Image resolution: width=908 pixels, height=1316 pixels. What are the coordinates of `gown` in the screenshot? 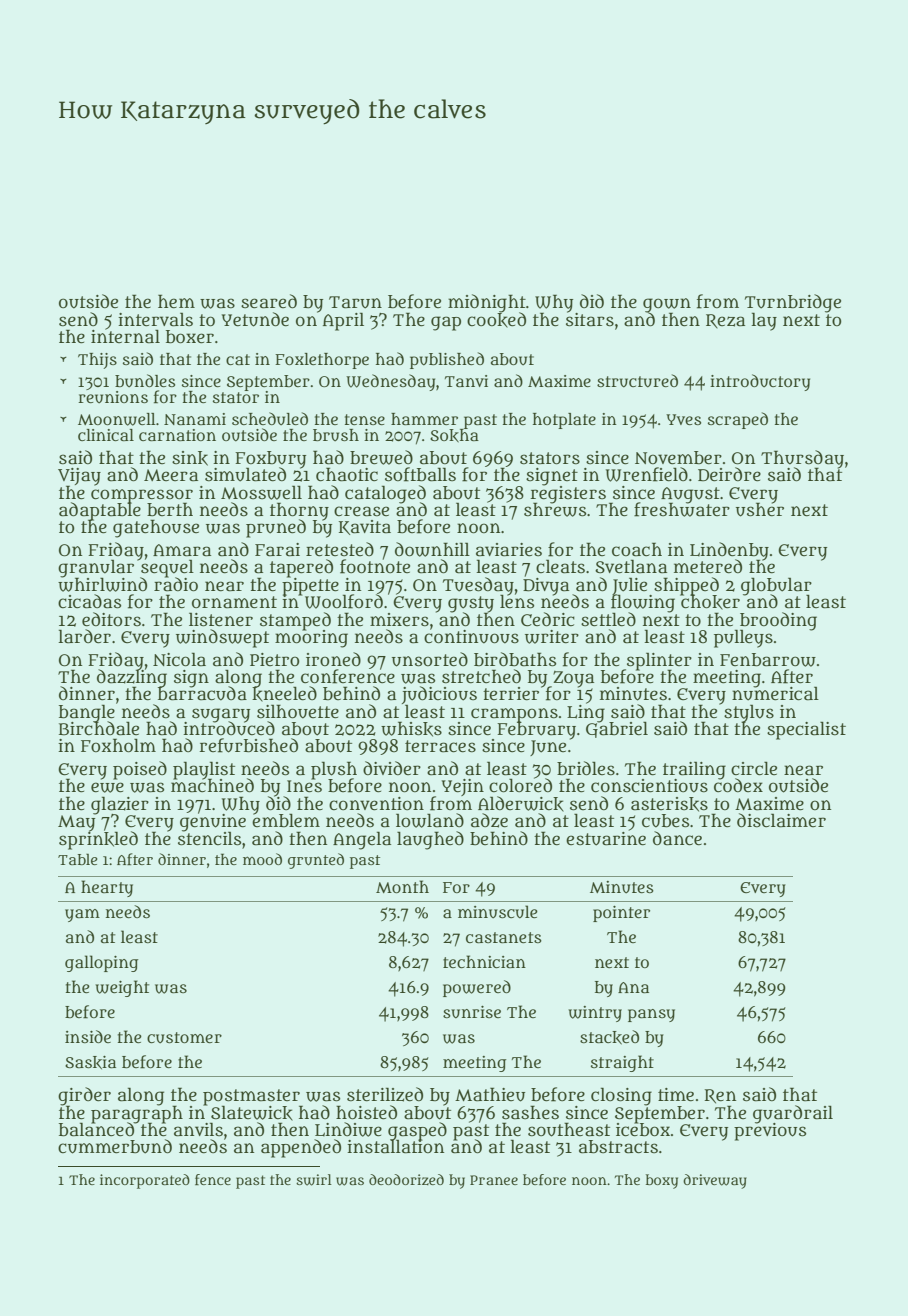 It's located at (667, 305).
